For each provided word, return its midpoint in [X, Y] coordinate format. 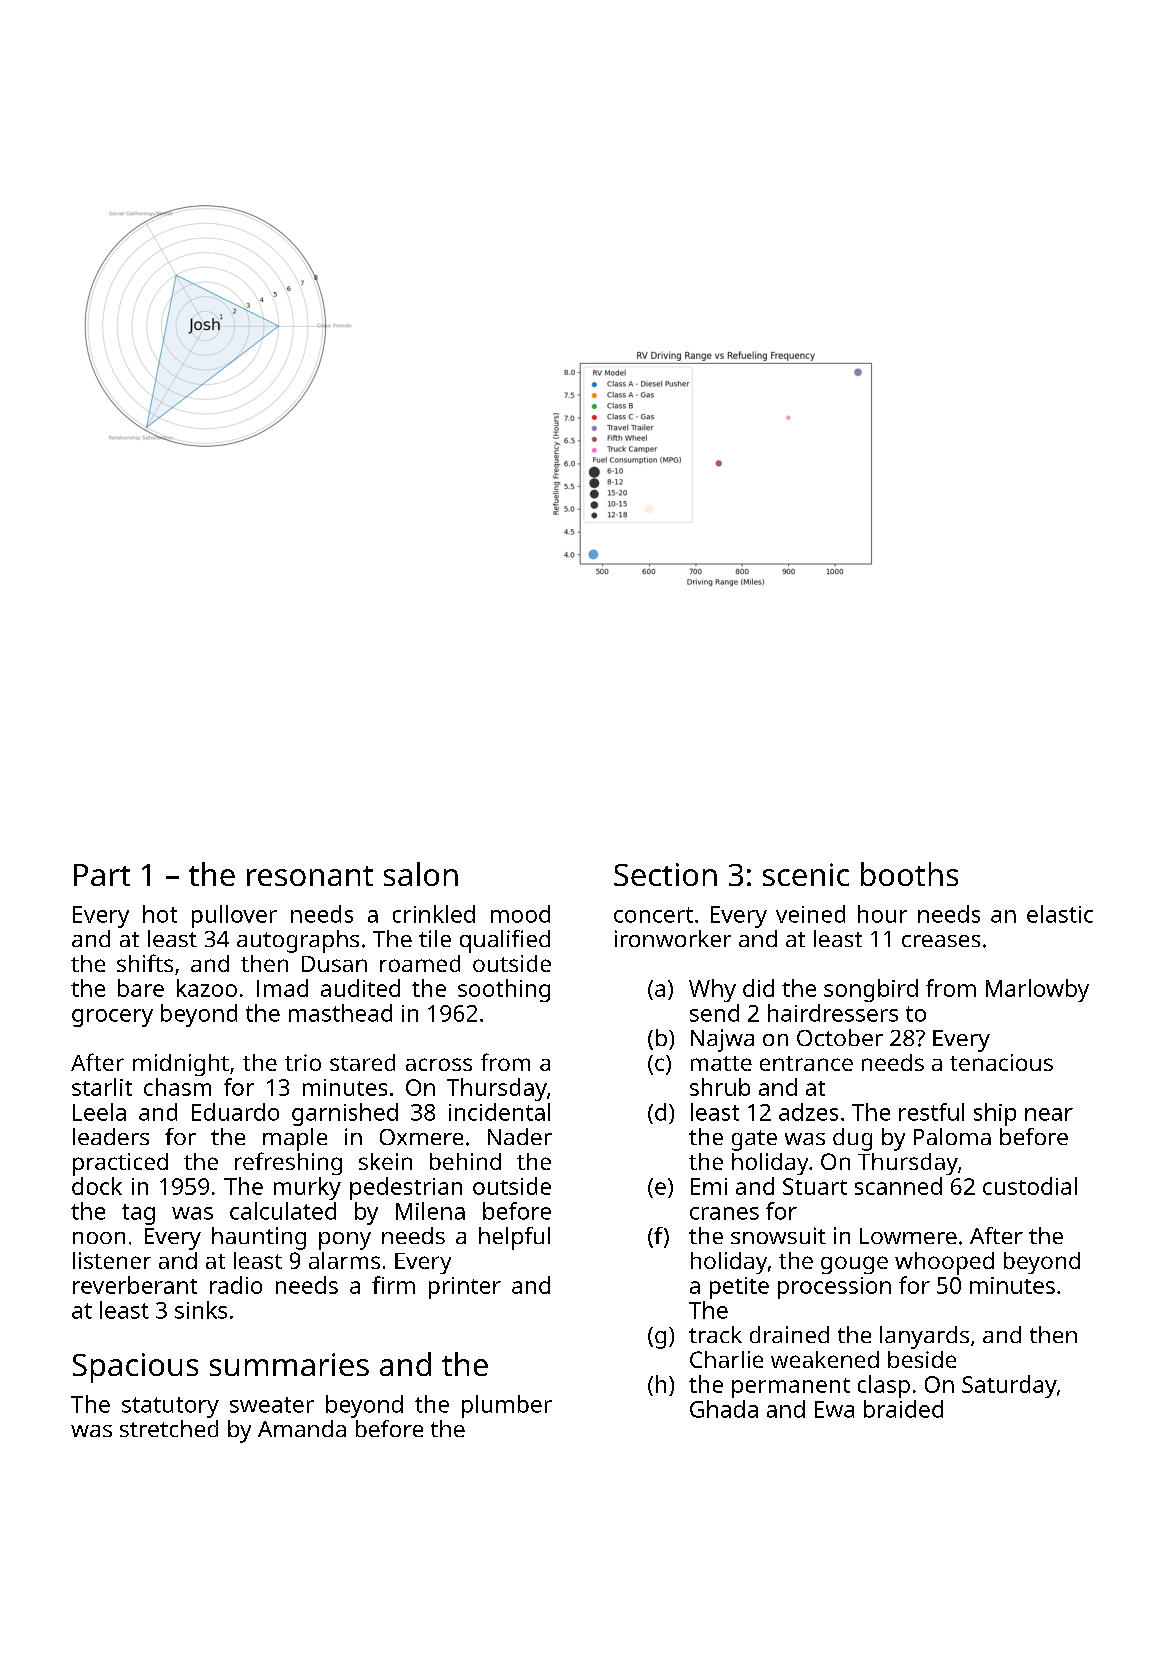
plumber [507, 1406]
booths [909, 874]
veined [810, 914]
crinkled [434, 914]
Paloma [952, 1136]
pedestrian [406, 1188]
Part [102, 875]
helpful [514, 1238]
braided [903, 1409]
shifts [145, 963]
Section [665, 874]
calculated [283, 1211]
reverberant [135, 1285]
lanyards [924, 1337]
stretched [169, 1428]
